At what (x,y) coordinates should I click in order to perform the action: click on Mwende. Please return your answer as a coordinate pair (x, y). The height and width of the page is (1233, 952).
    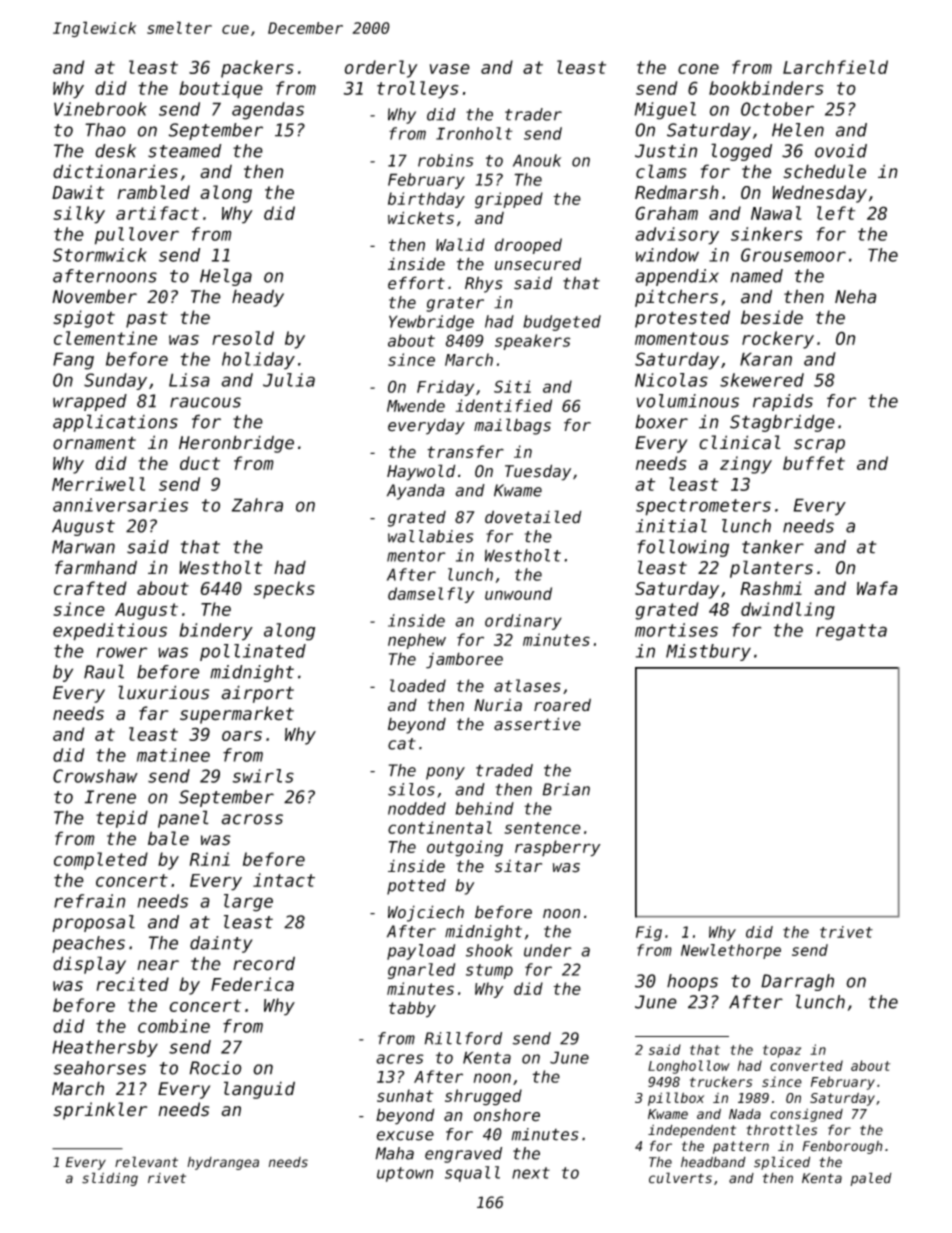
    Looking at the image, I should click on (416, 405).
